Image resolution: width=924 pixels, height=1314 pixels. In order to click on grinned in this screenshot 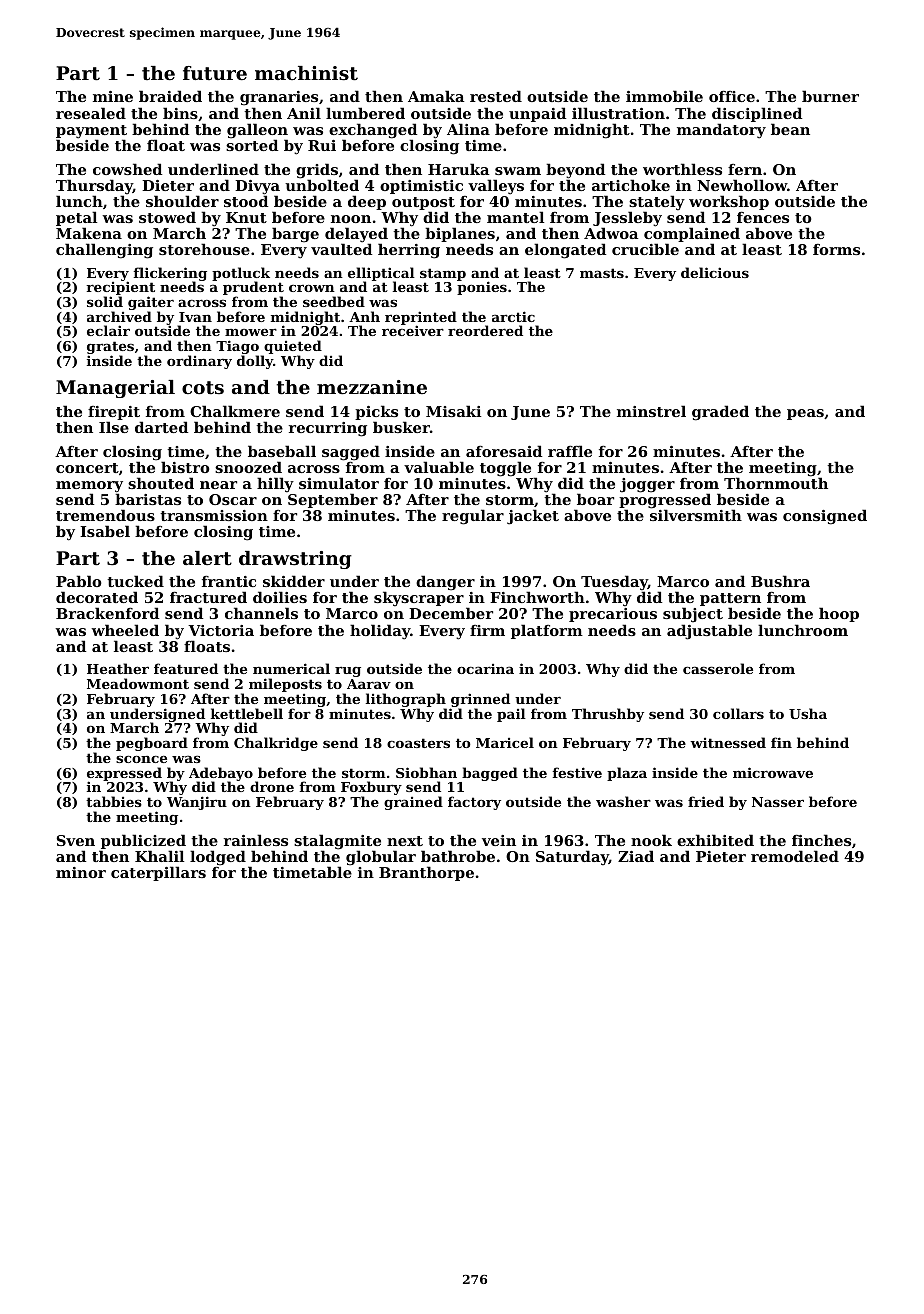, I will do `click(480, 700)`.
